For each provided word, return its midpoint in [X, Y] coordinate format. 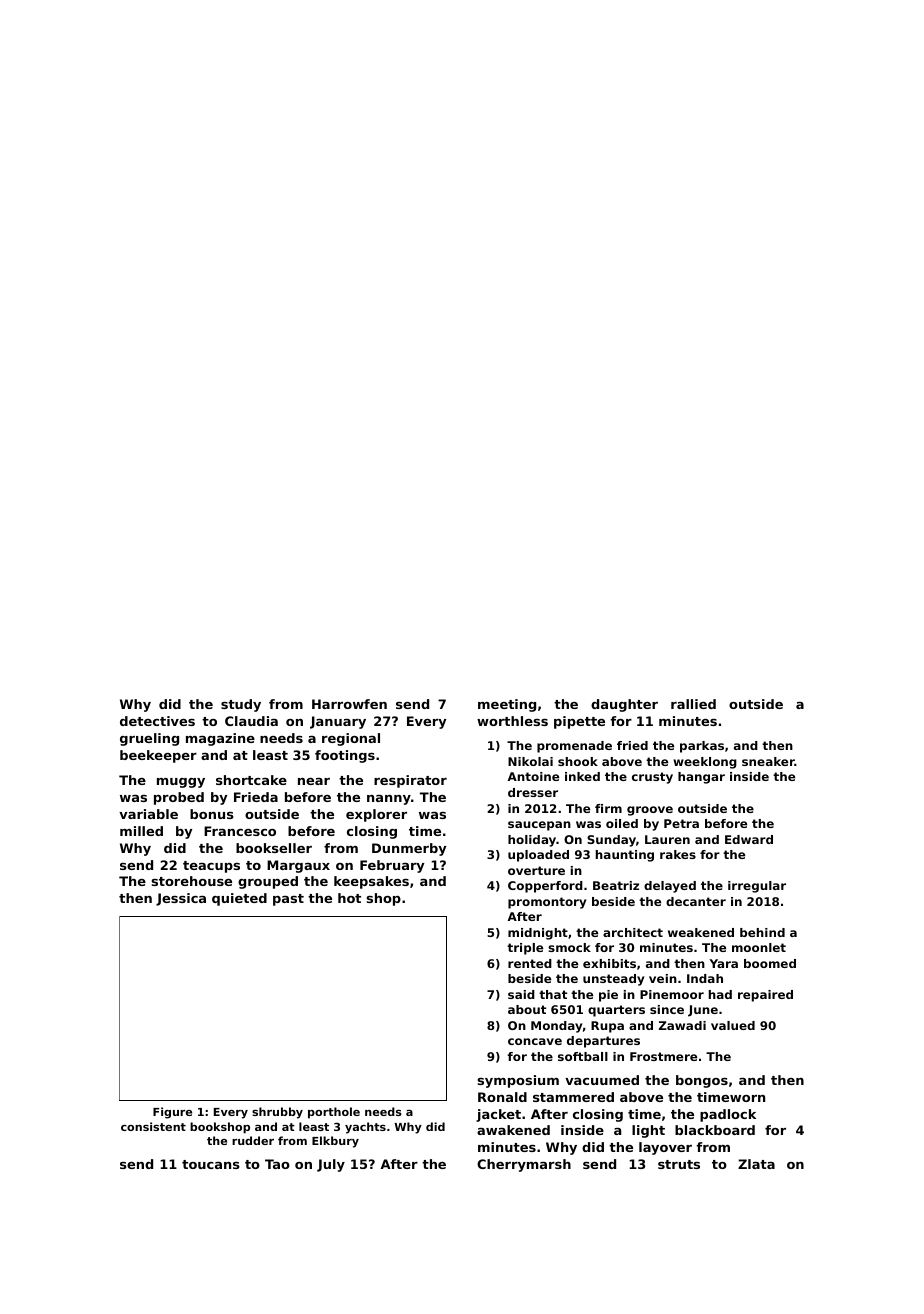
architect [633, 932]
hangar [701, 778]
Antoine [533, 776]
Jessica [181, 899]
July [331, 1165]
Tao [277, 1164]
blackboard [715, 1130]
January [338, 722]
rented [530, 963]
